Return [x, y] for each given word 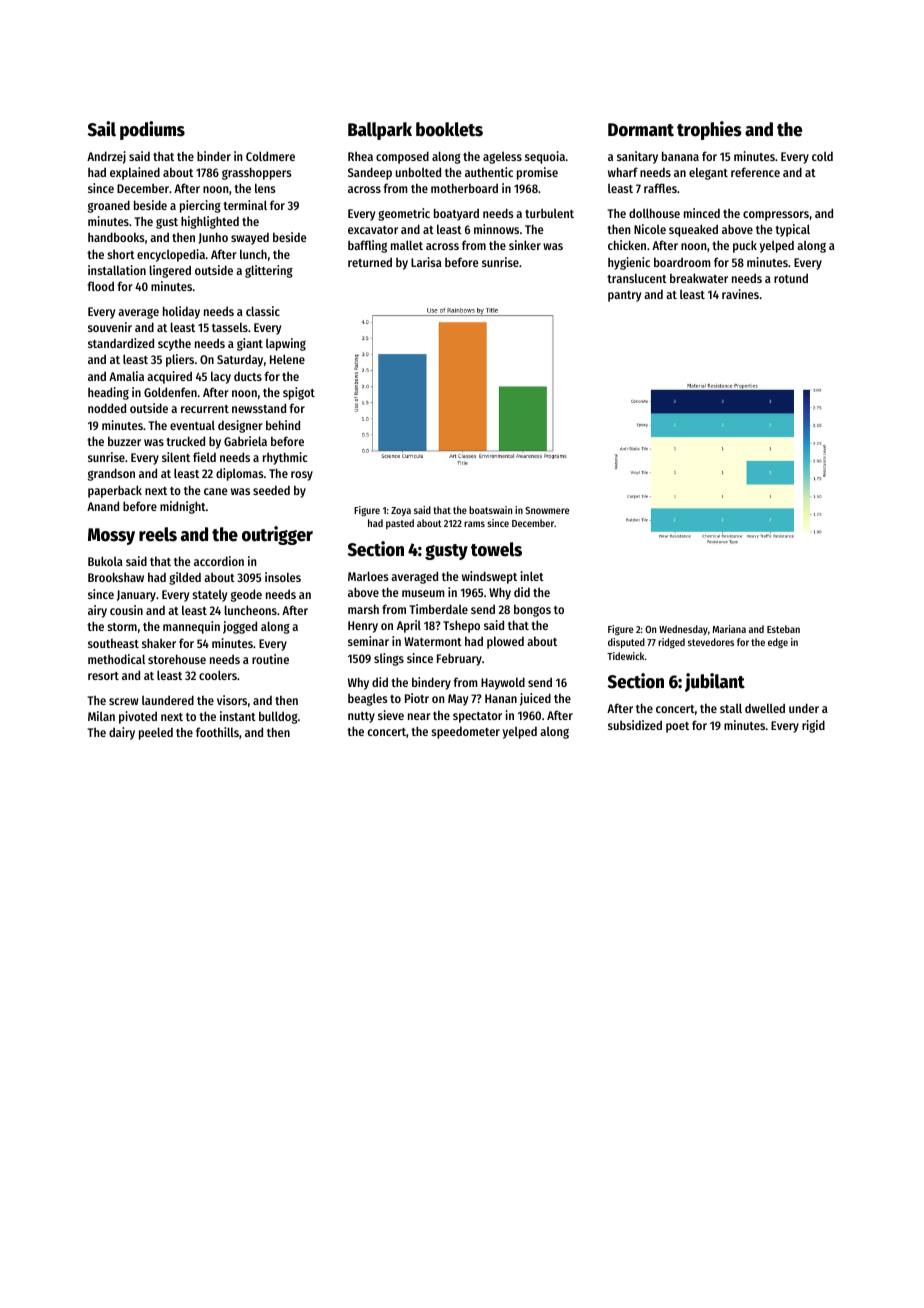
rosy [302, 476]
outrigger [277, 535]
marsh [363, 609]
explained [135, 173]
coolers [218, 675]
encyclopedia [171, 255]
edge [778, 643]
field [204, 457]
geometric [404, 214]
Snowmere [547, 510]
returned [370, 262]
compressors [776, 216]
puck [745, 246]
